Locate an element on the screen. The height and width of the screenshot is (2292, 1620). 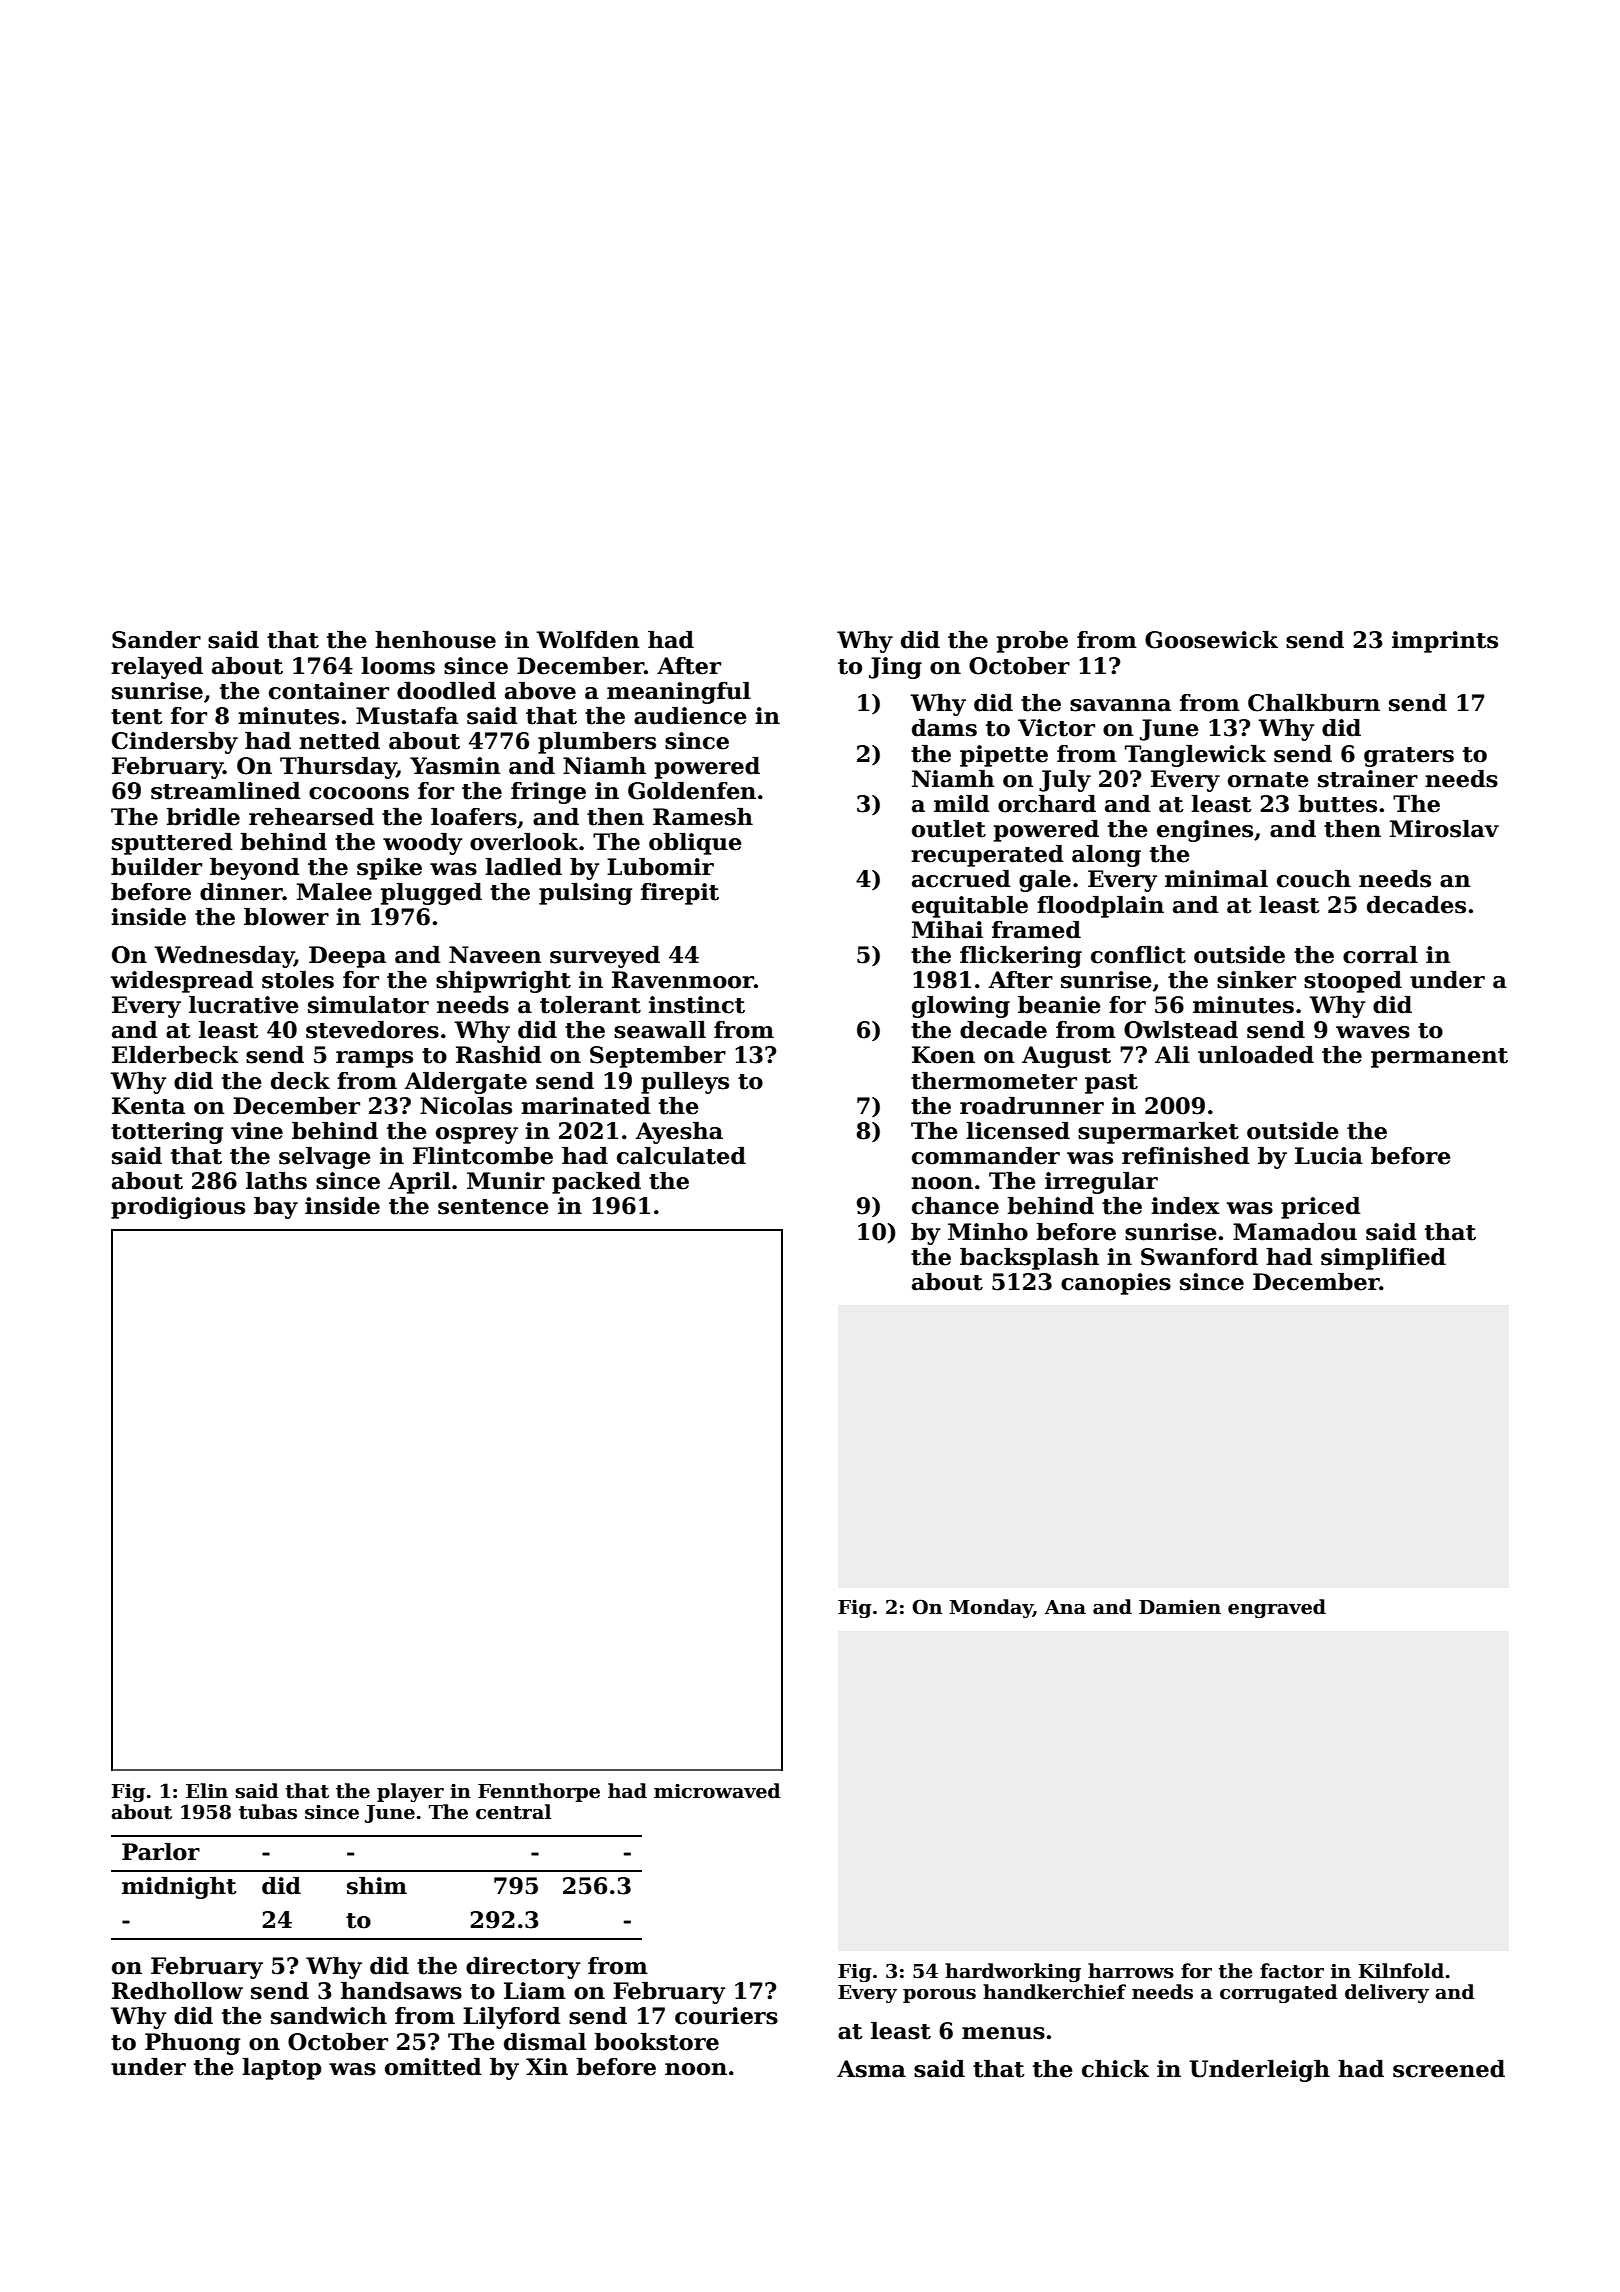
backsplash is located at coordinates (1029, 1259).
